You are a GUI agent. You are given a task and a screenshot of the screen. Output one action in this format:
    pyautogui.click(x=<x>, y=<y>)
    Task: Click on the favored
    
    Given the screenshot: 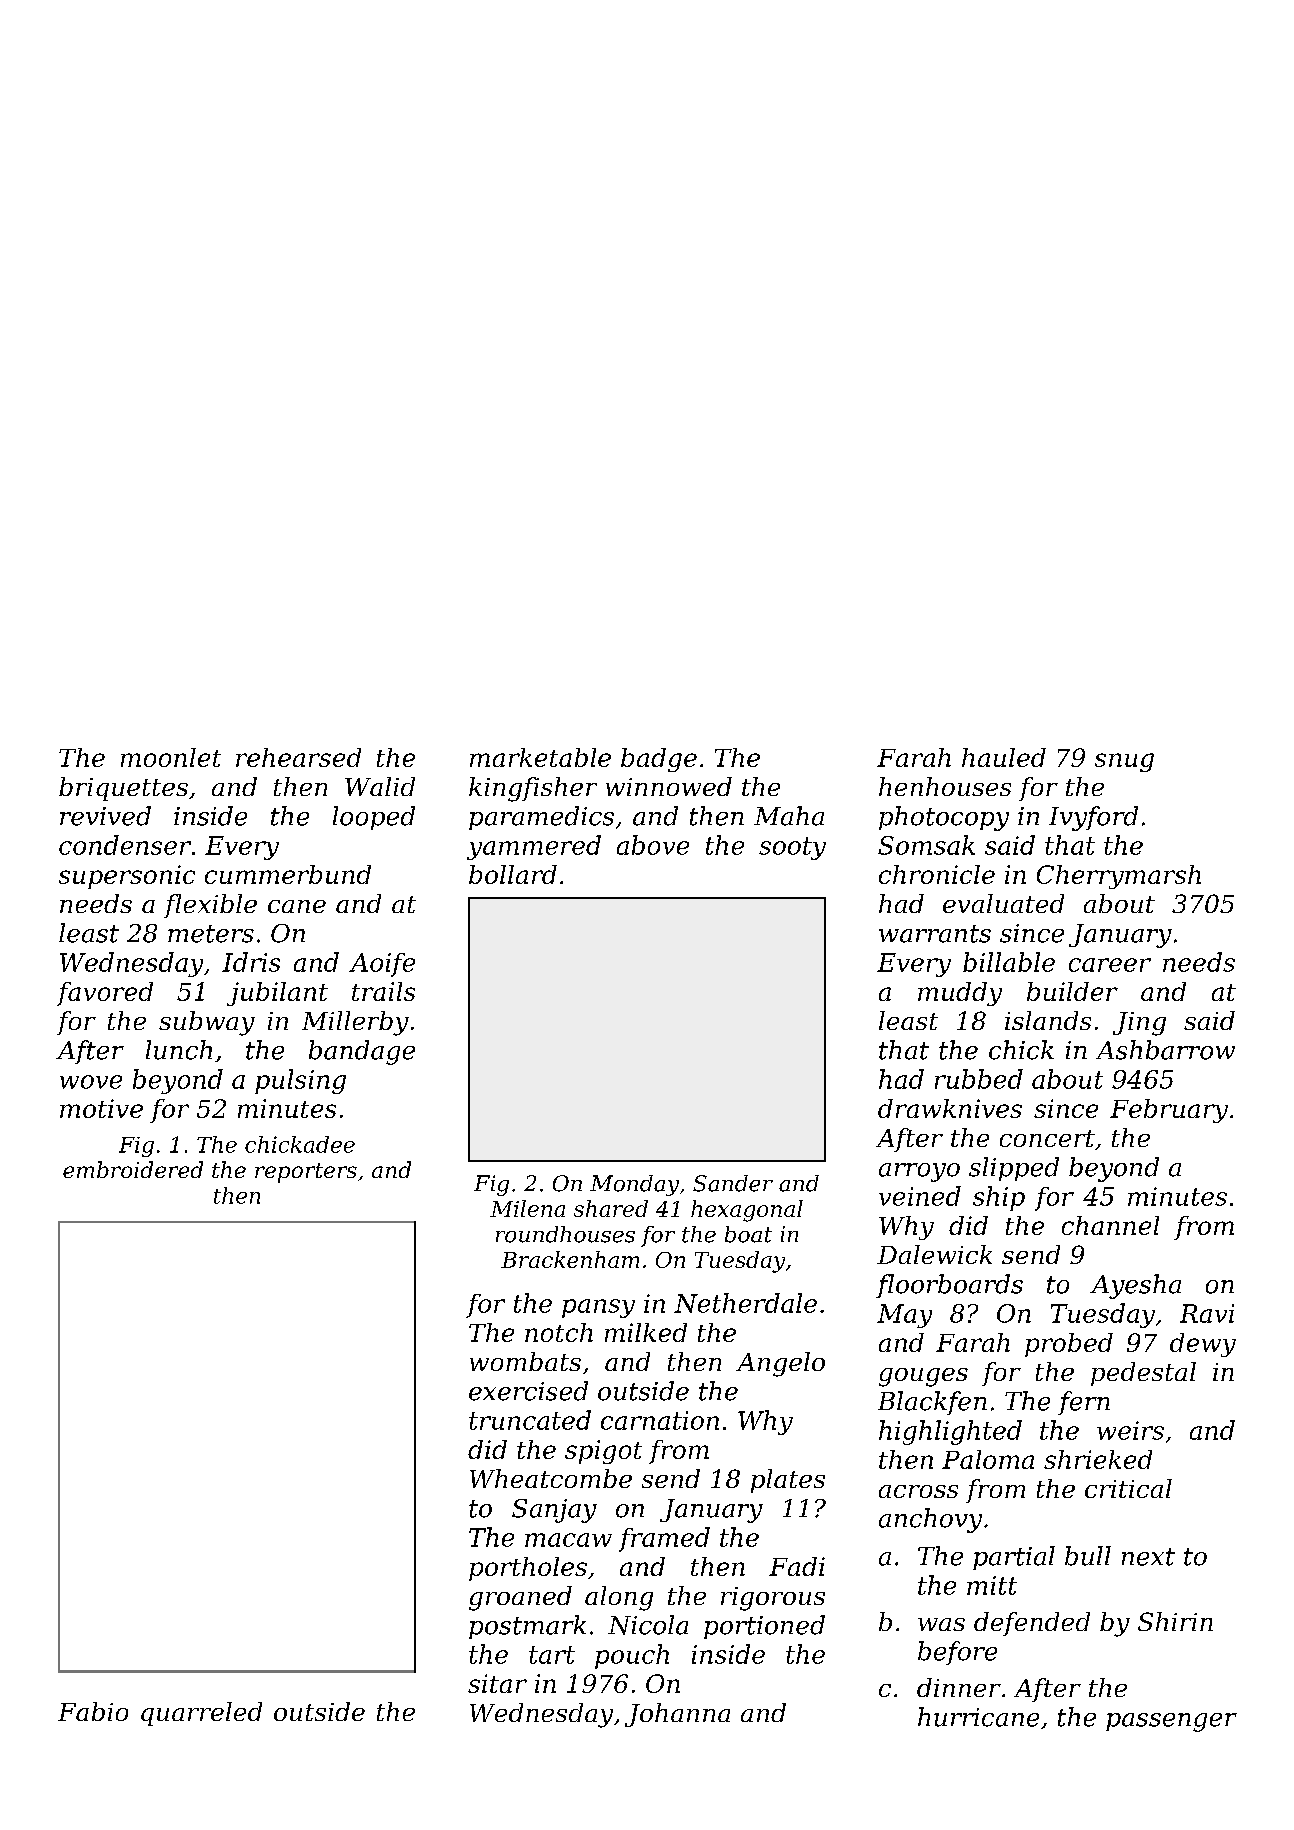 What is the action you would take?
    pyautogui.click(x=105, y=994)
